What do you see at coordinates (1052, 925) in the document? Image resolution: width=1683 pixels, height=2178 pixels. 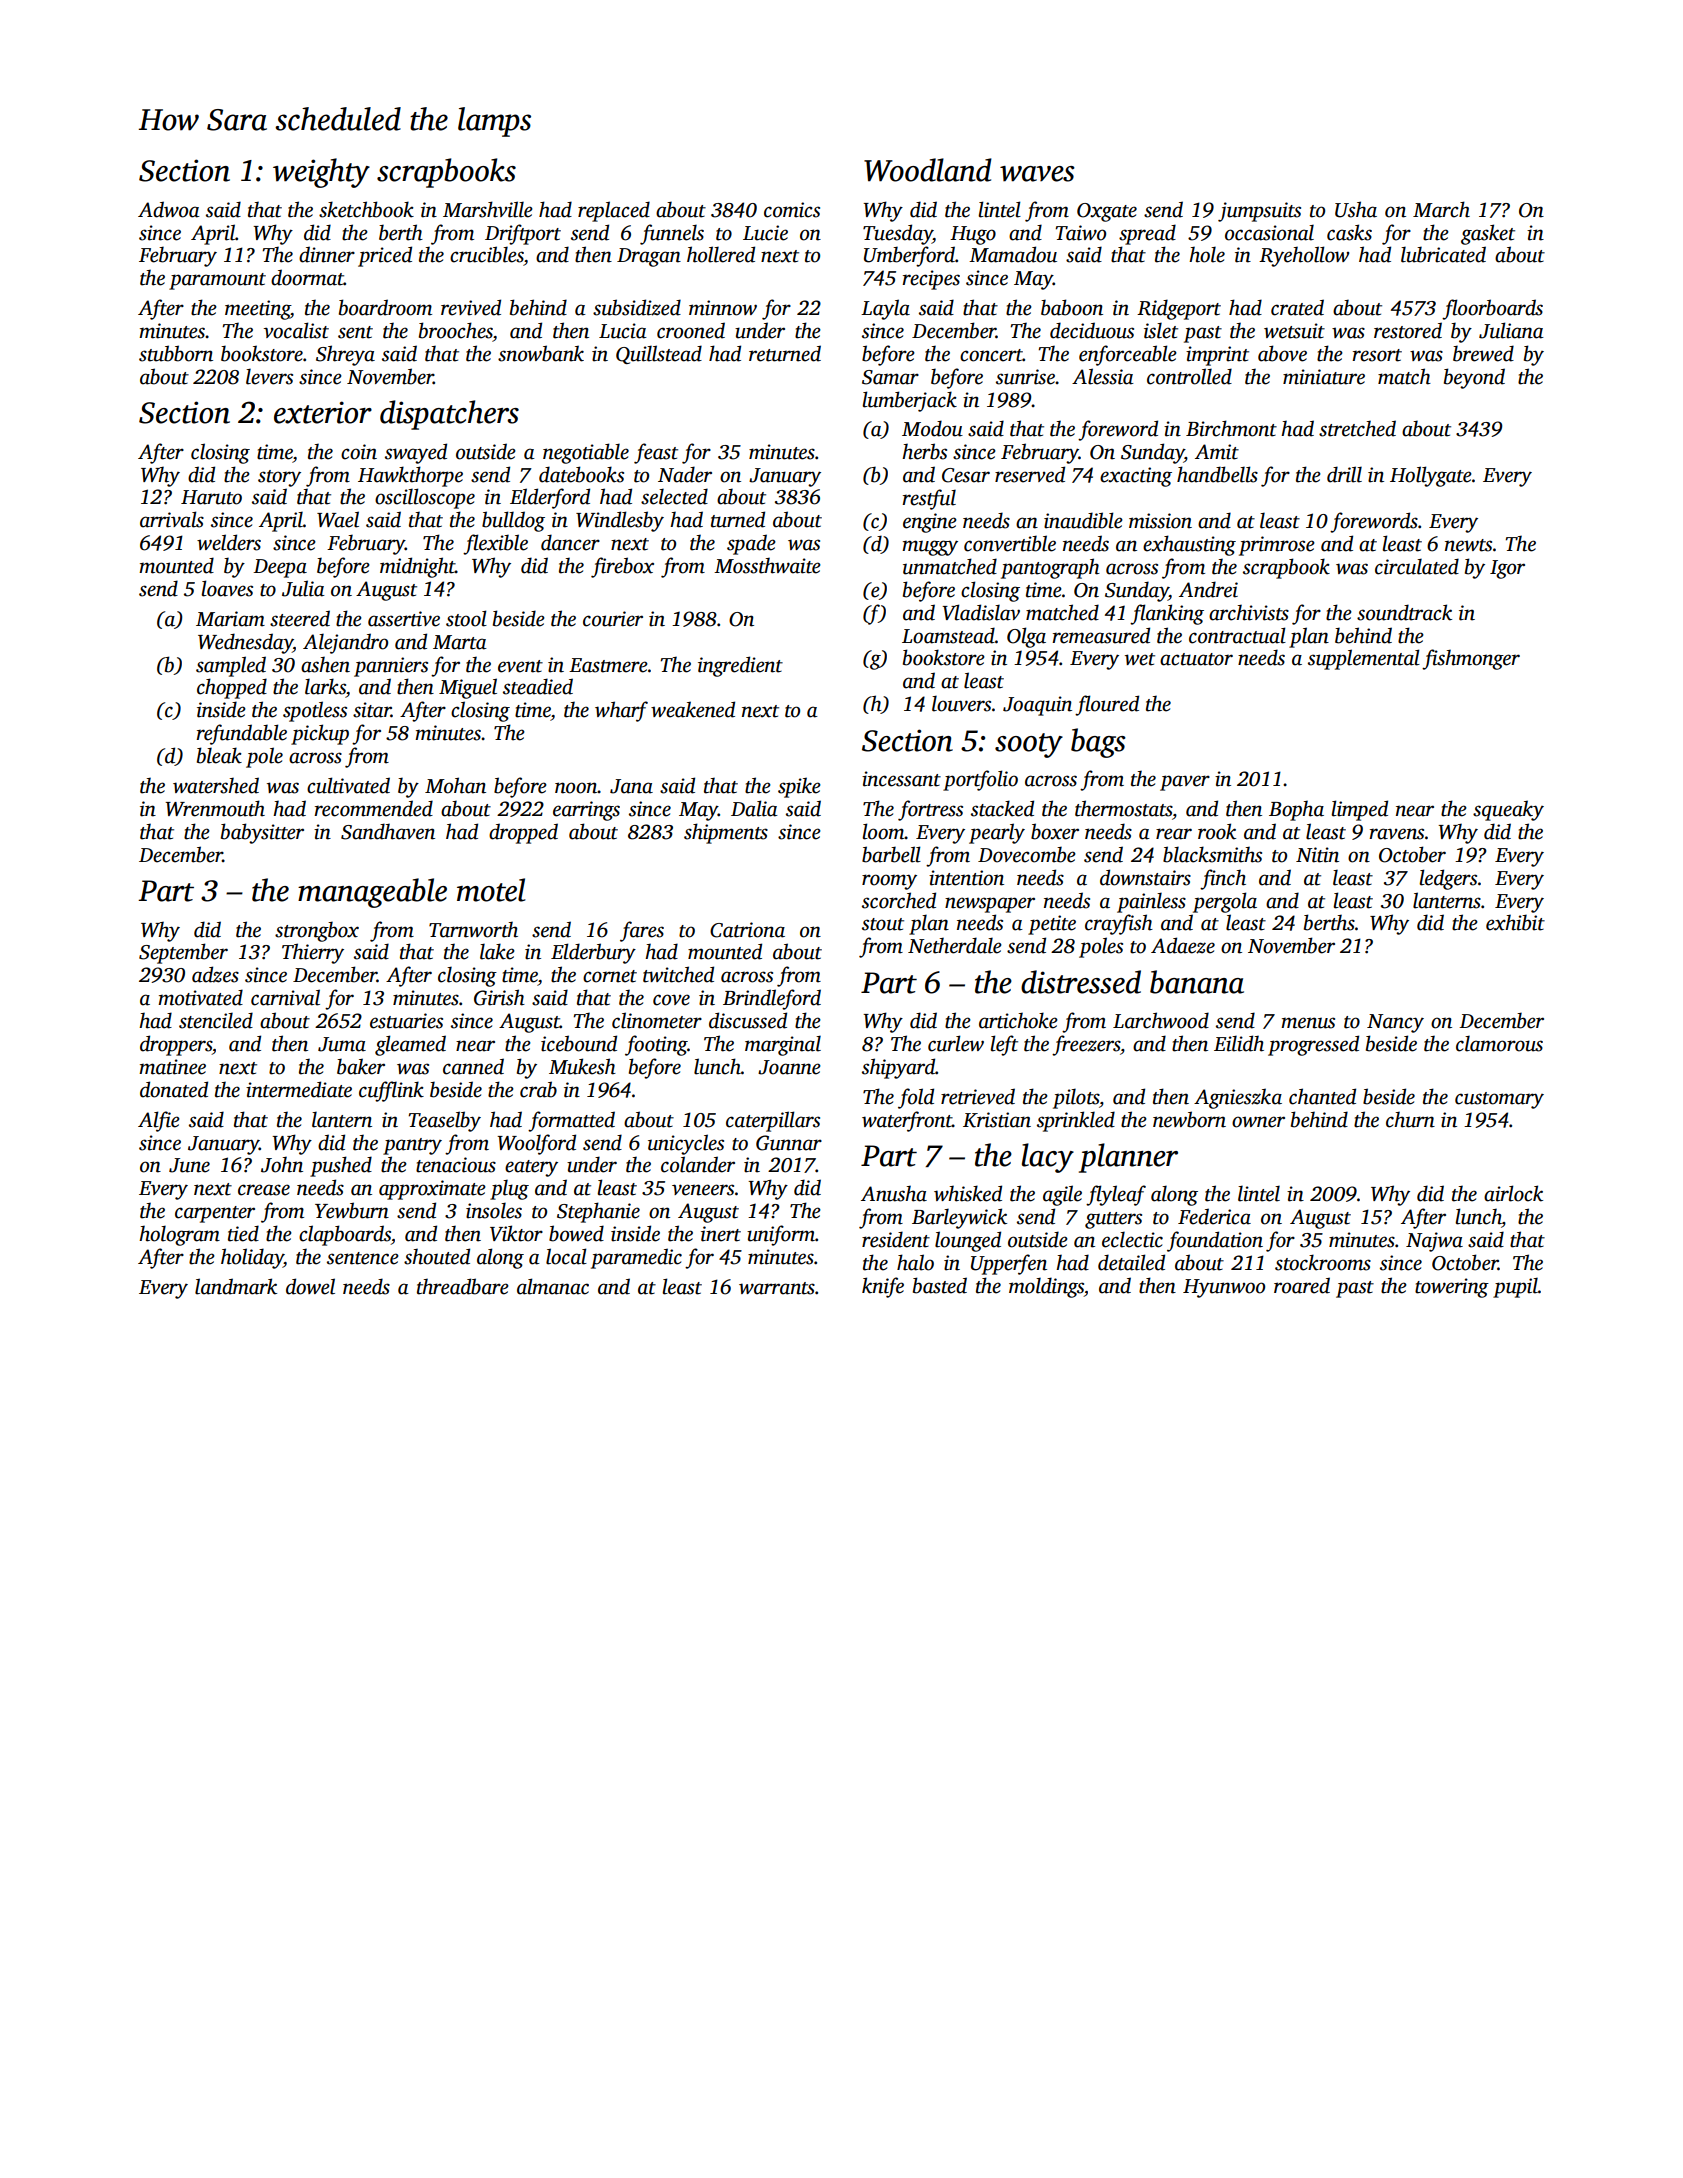 I see `petite` at bounding box center [1052, 925].
